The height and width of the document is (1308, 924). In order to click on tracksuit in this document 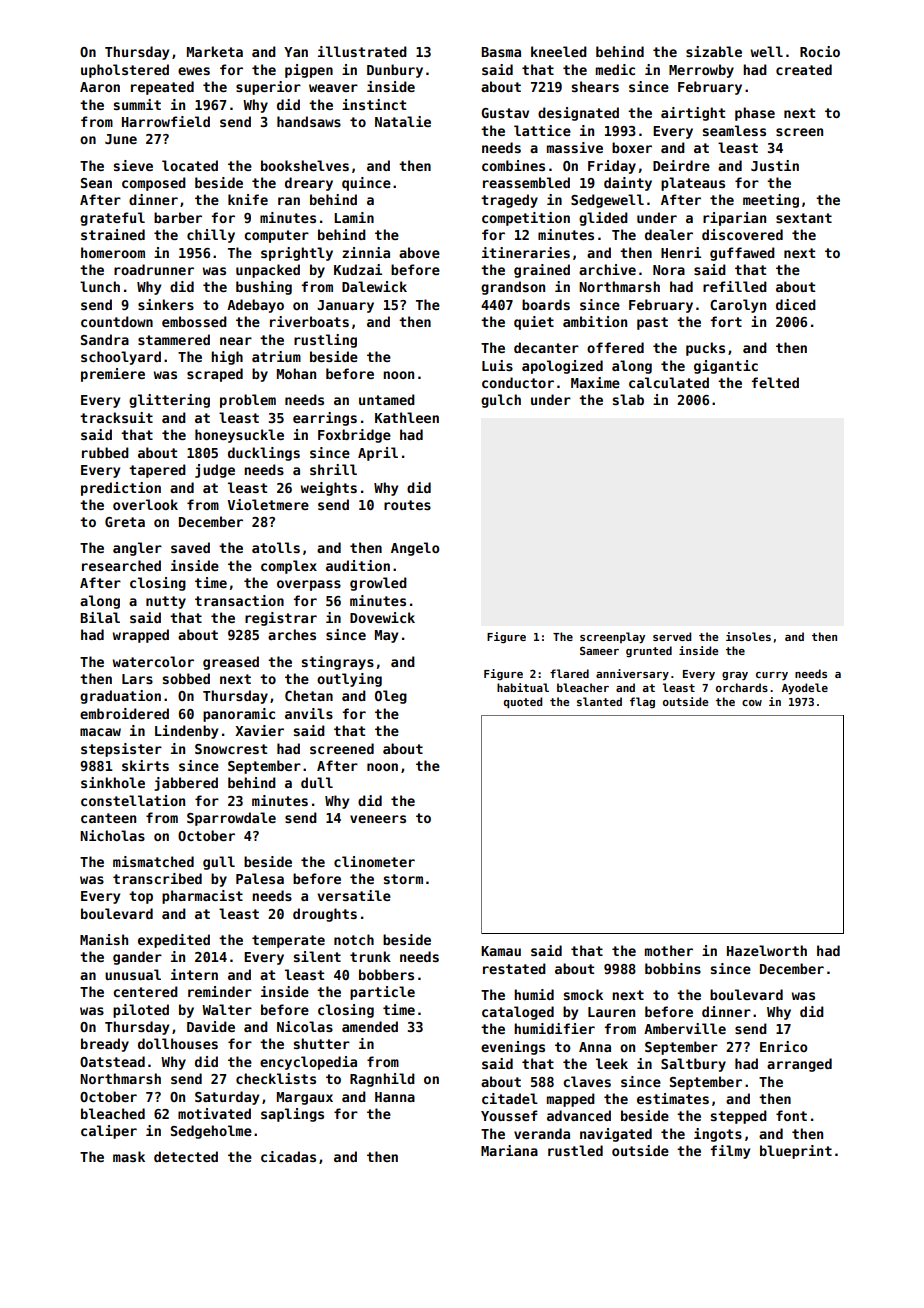, I will do `click(116, 417)`.
